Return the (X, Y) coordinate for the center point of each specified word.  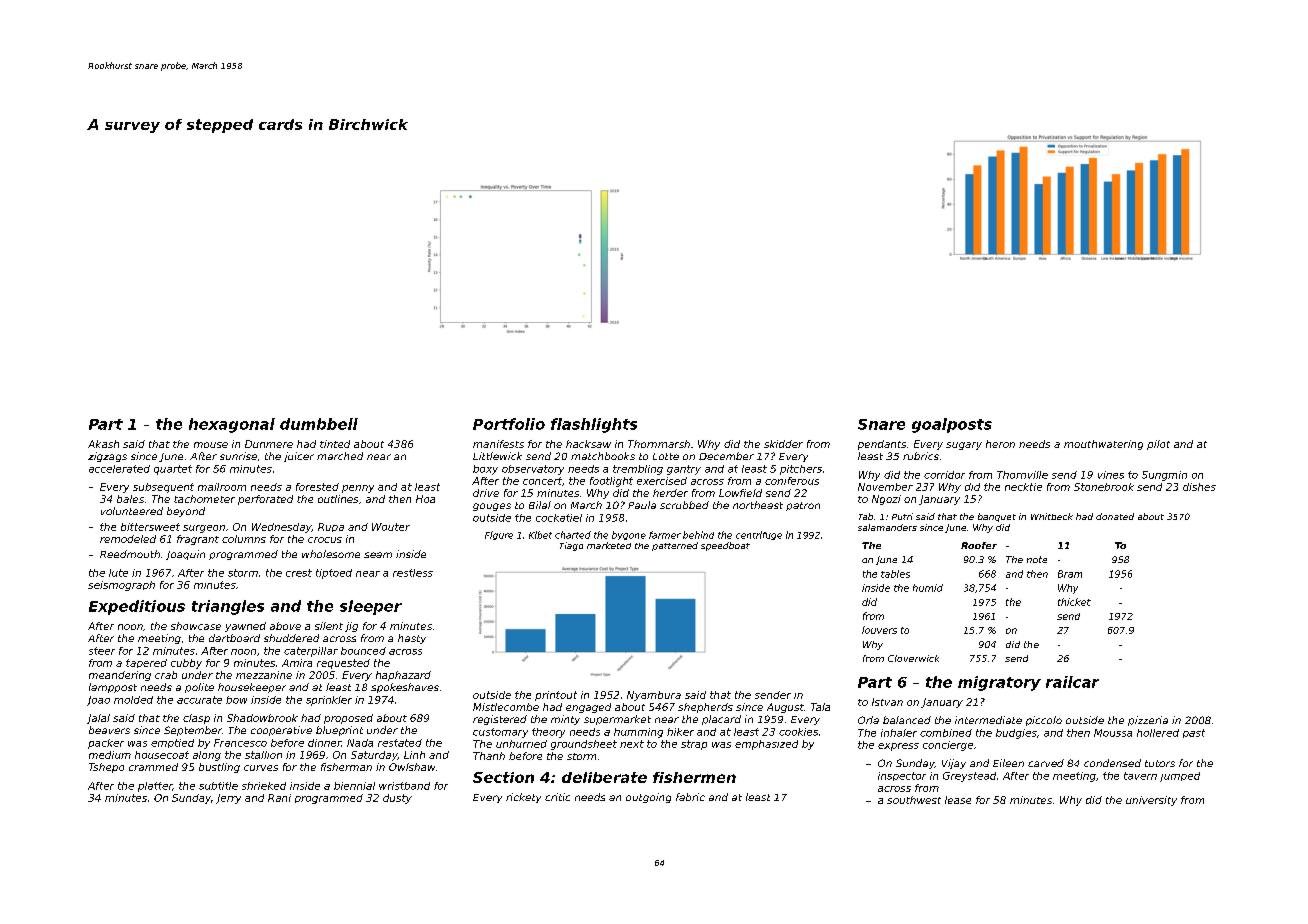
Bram (1070, 574)
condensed (1112, 763)
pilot (1158, 445)
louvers (879, 630)
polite (199, 688)
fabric (690, 797)
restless (413, 573)
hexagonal (232, 425)
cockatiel (559, 518)
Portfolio (509, 424)
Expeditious (137, 607)
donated (1115, 516)
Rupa (331, 527)
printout (556, 696)
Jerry (228, 799)
